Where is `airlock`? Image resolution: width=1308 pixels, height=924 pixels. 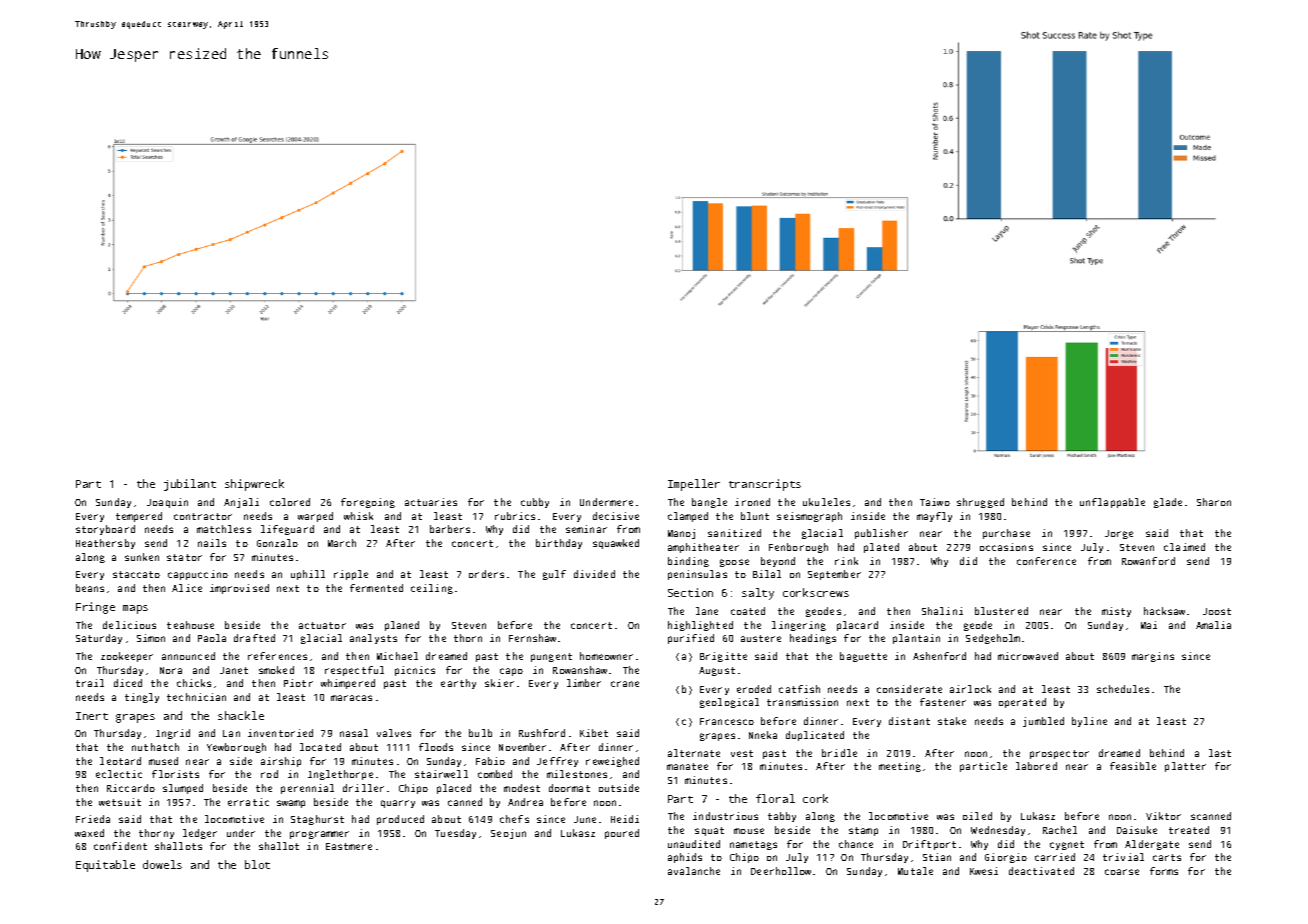
airlock is located at coordinates (970, 689).
